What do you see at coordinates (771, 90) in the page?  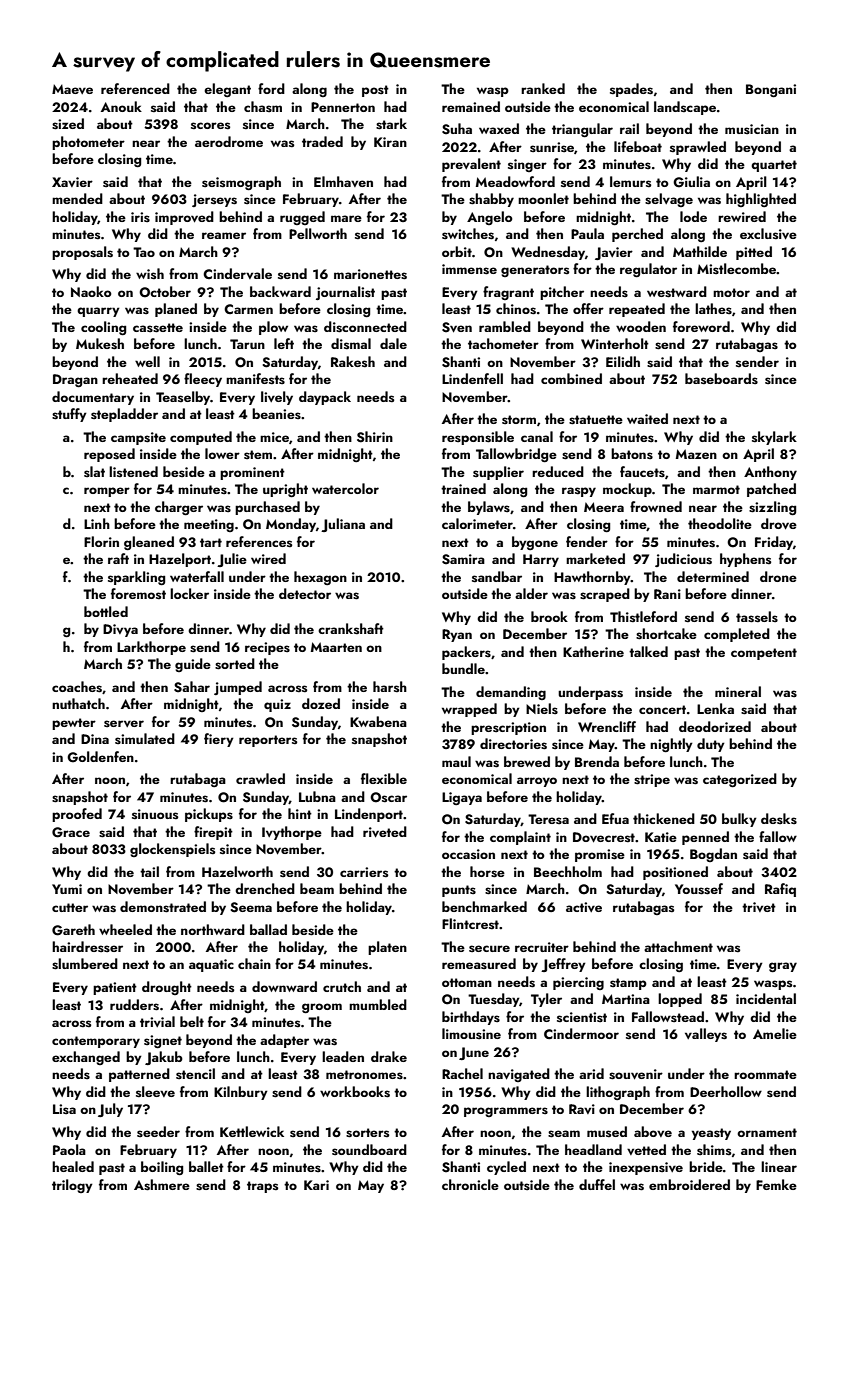 I see `Bongani` at bounding box center [771, 90].
